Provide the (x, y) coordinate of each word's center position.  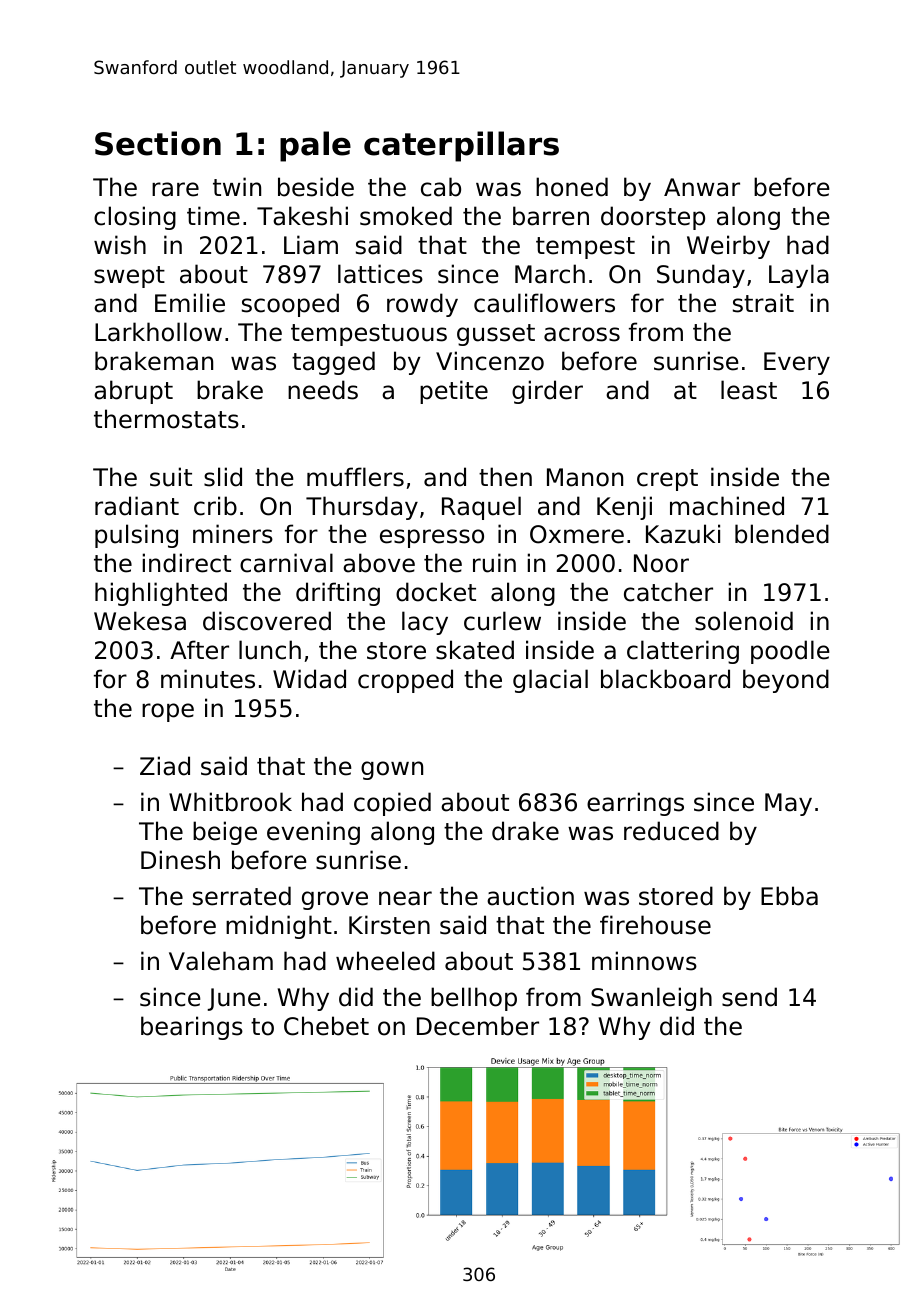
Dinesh (180, 860)
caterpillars (461, 146)
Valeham (221, 961)
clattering (683, 652)
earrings (635, 804)
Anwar (702, 187)
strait (763, 303)
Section (158, 143)
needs (323, 390)
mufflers (355, 477)
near (405, 898)
